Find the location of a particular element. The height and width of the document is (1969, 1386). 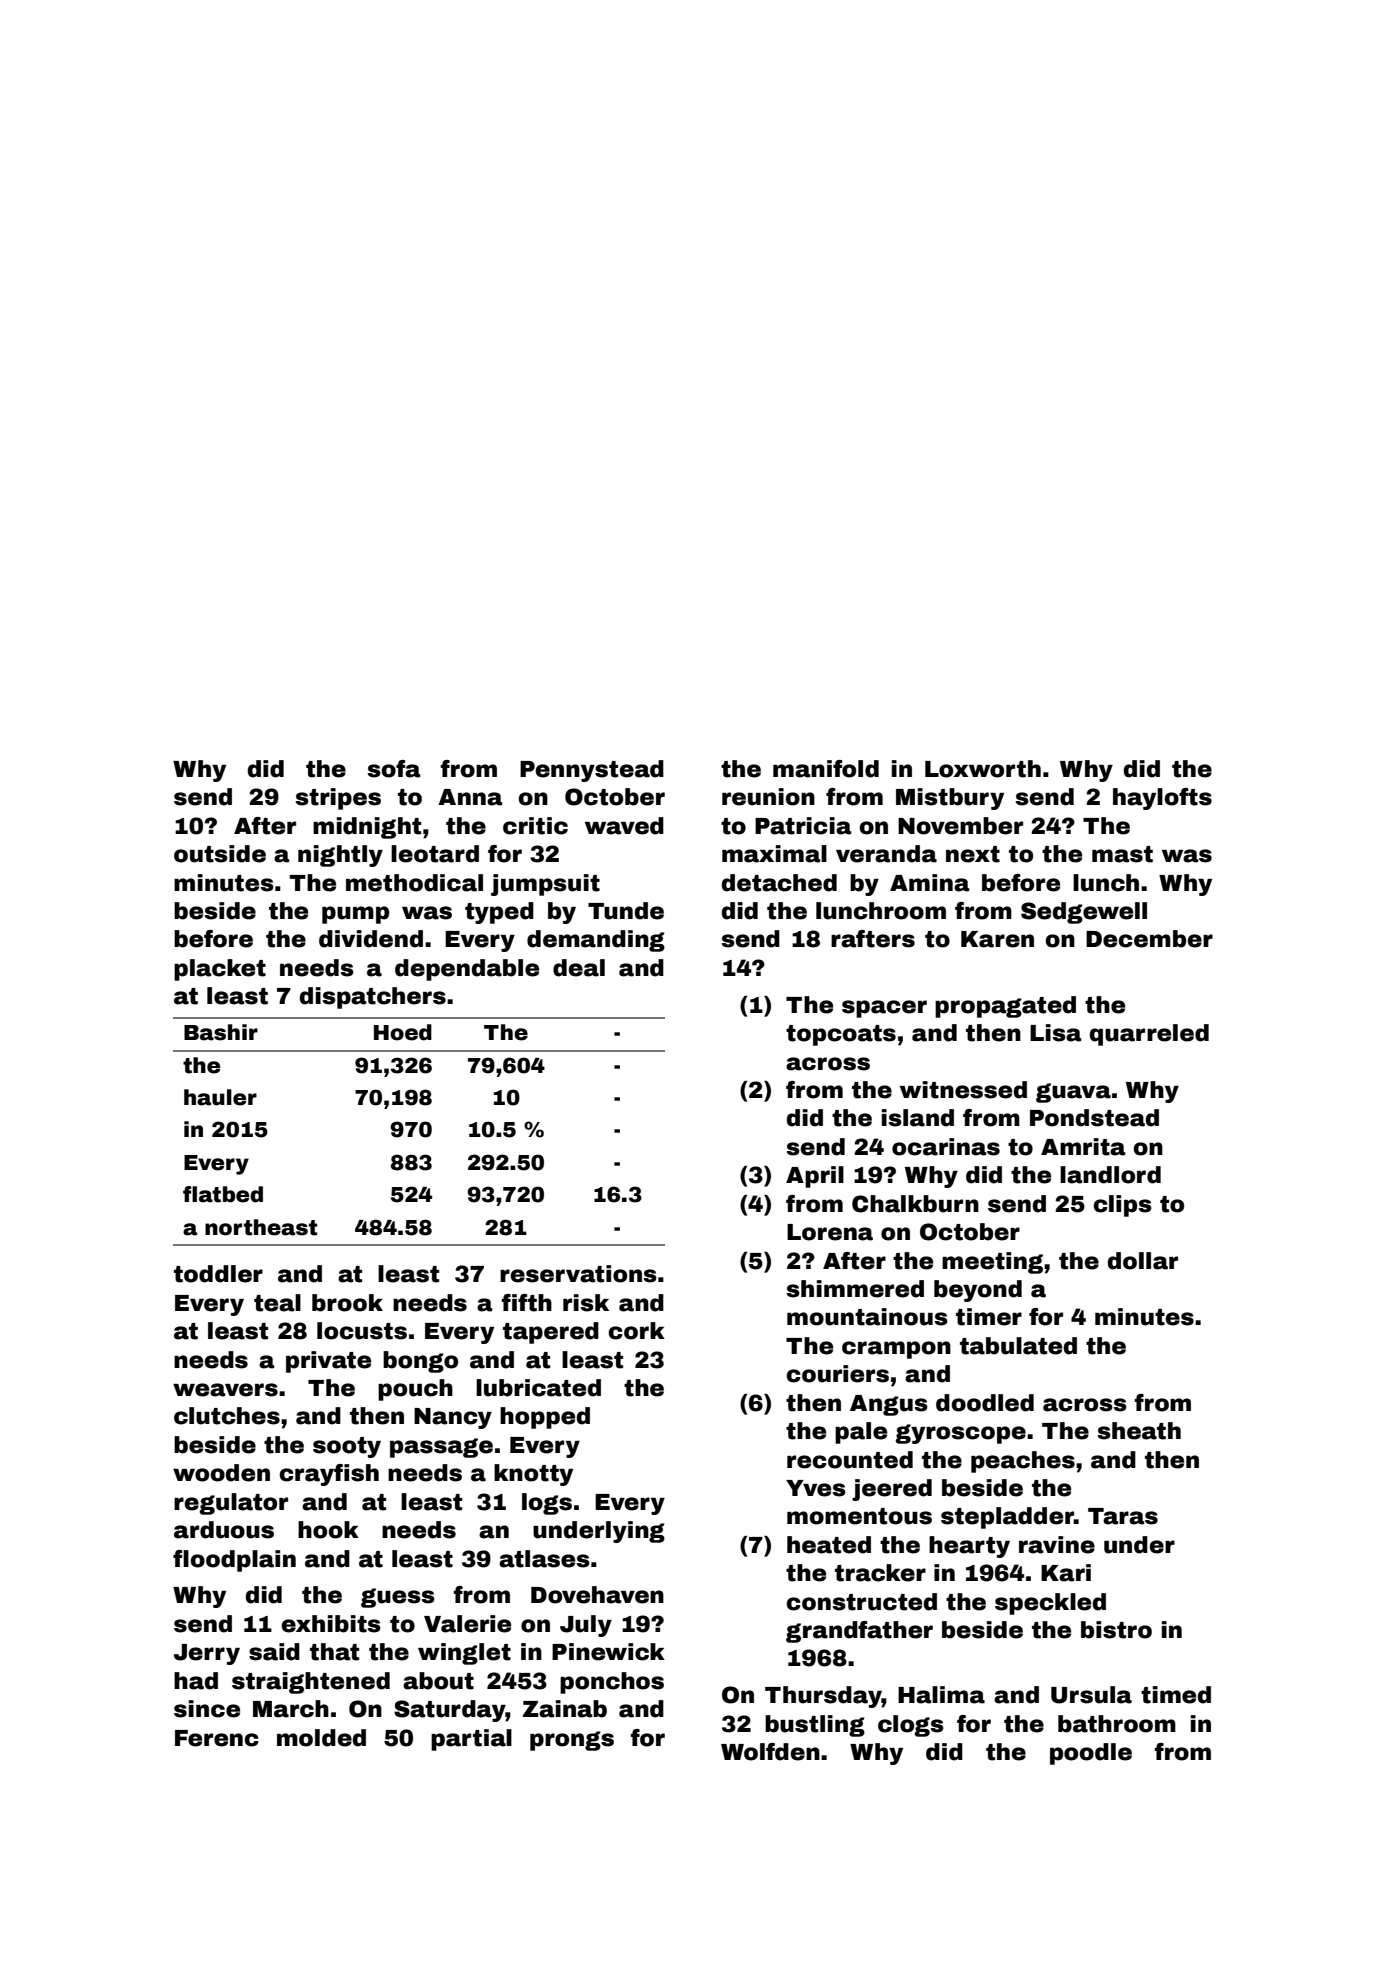

deal is located at coordinates (579, 968).
